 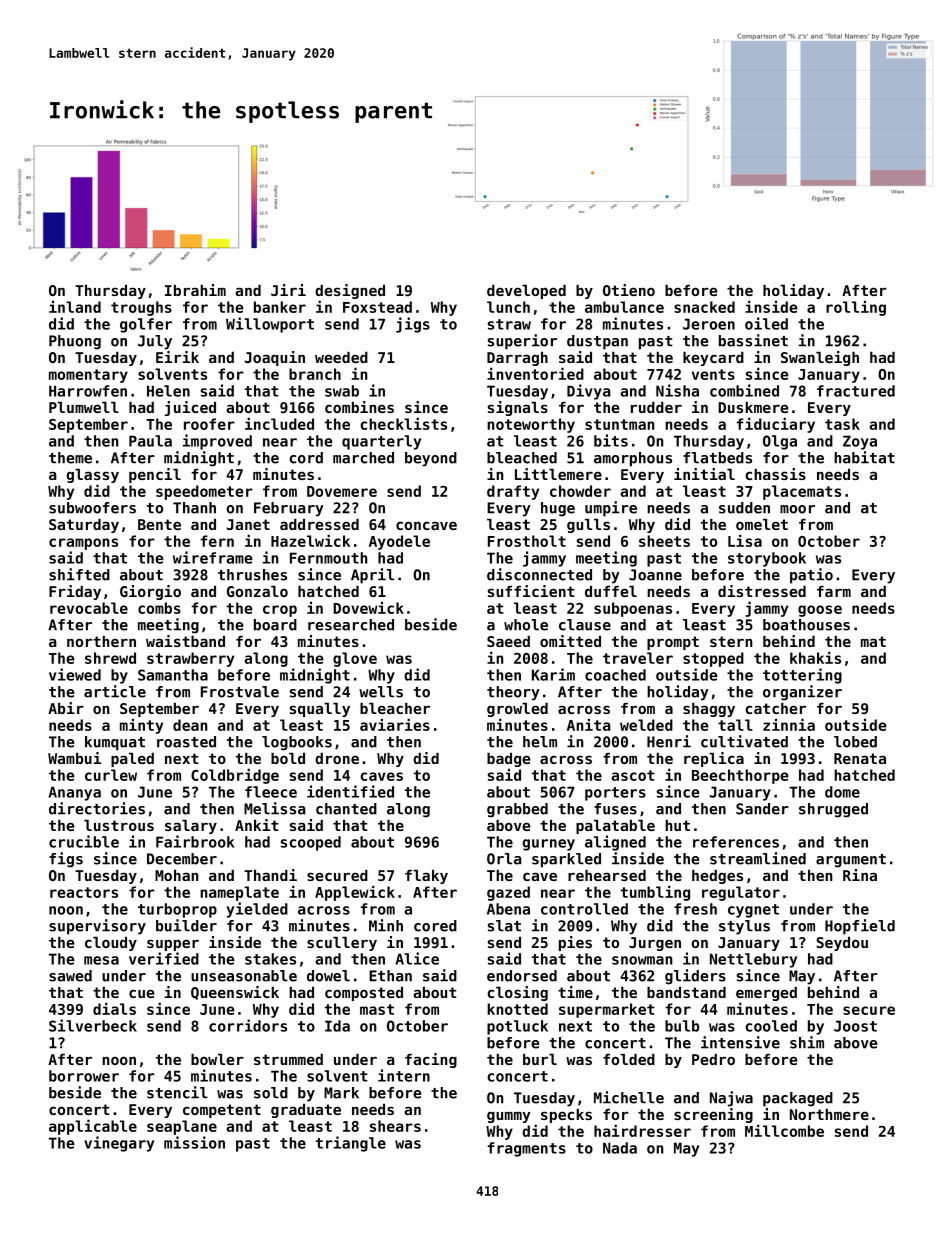 What do you see at coordinates (399, 542) in the screenshot?
I see `Ayodele` at bounding box center [399, 542].
